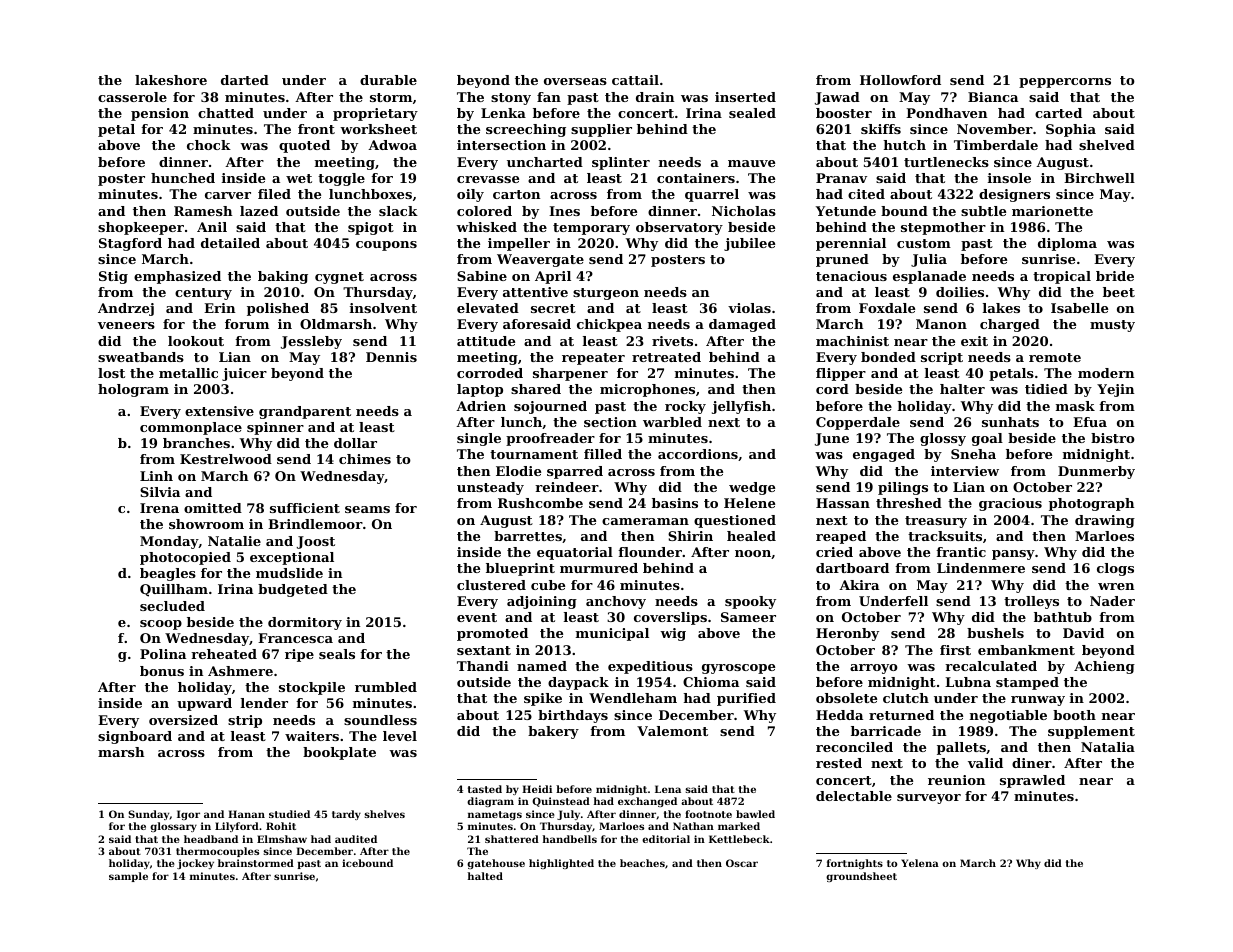 This document has width=1233, height=952. I want to click on Sophia, so click(1071, 130).
